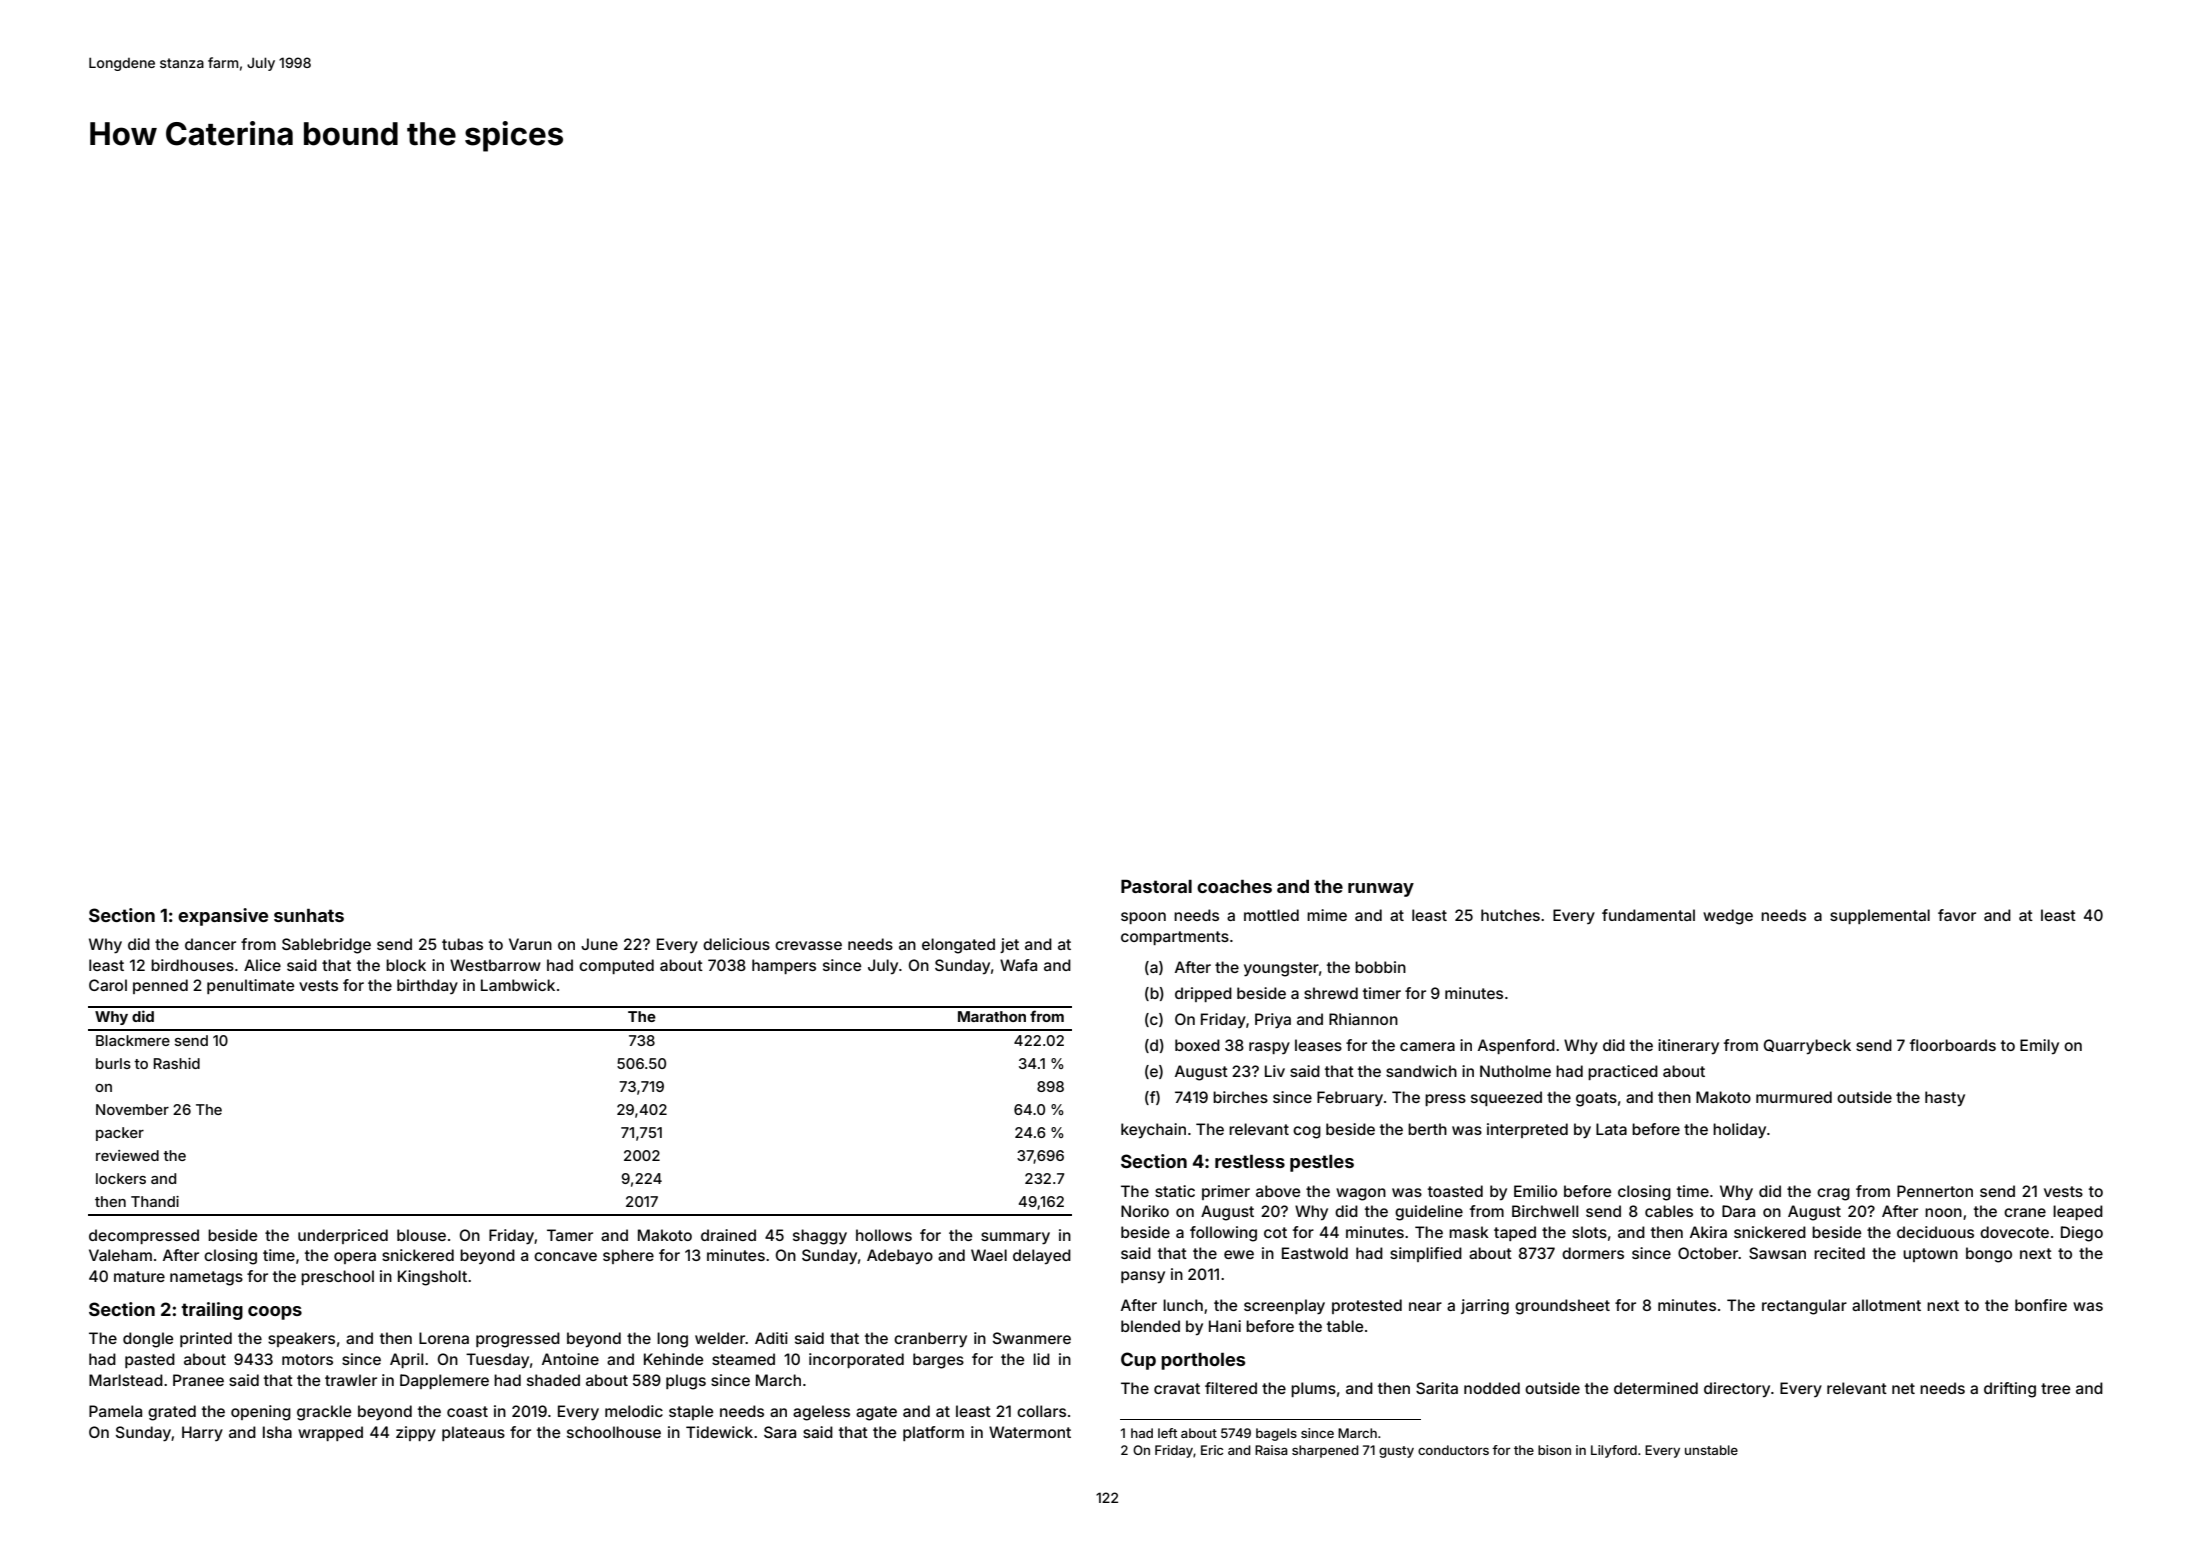 Image resolution: width=2192 pixels, height=1550 pixels. I want to click on November, so click(132, 1109).
